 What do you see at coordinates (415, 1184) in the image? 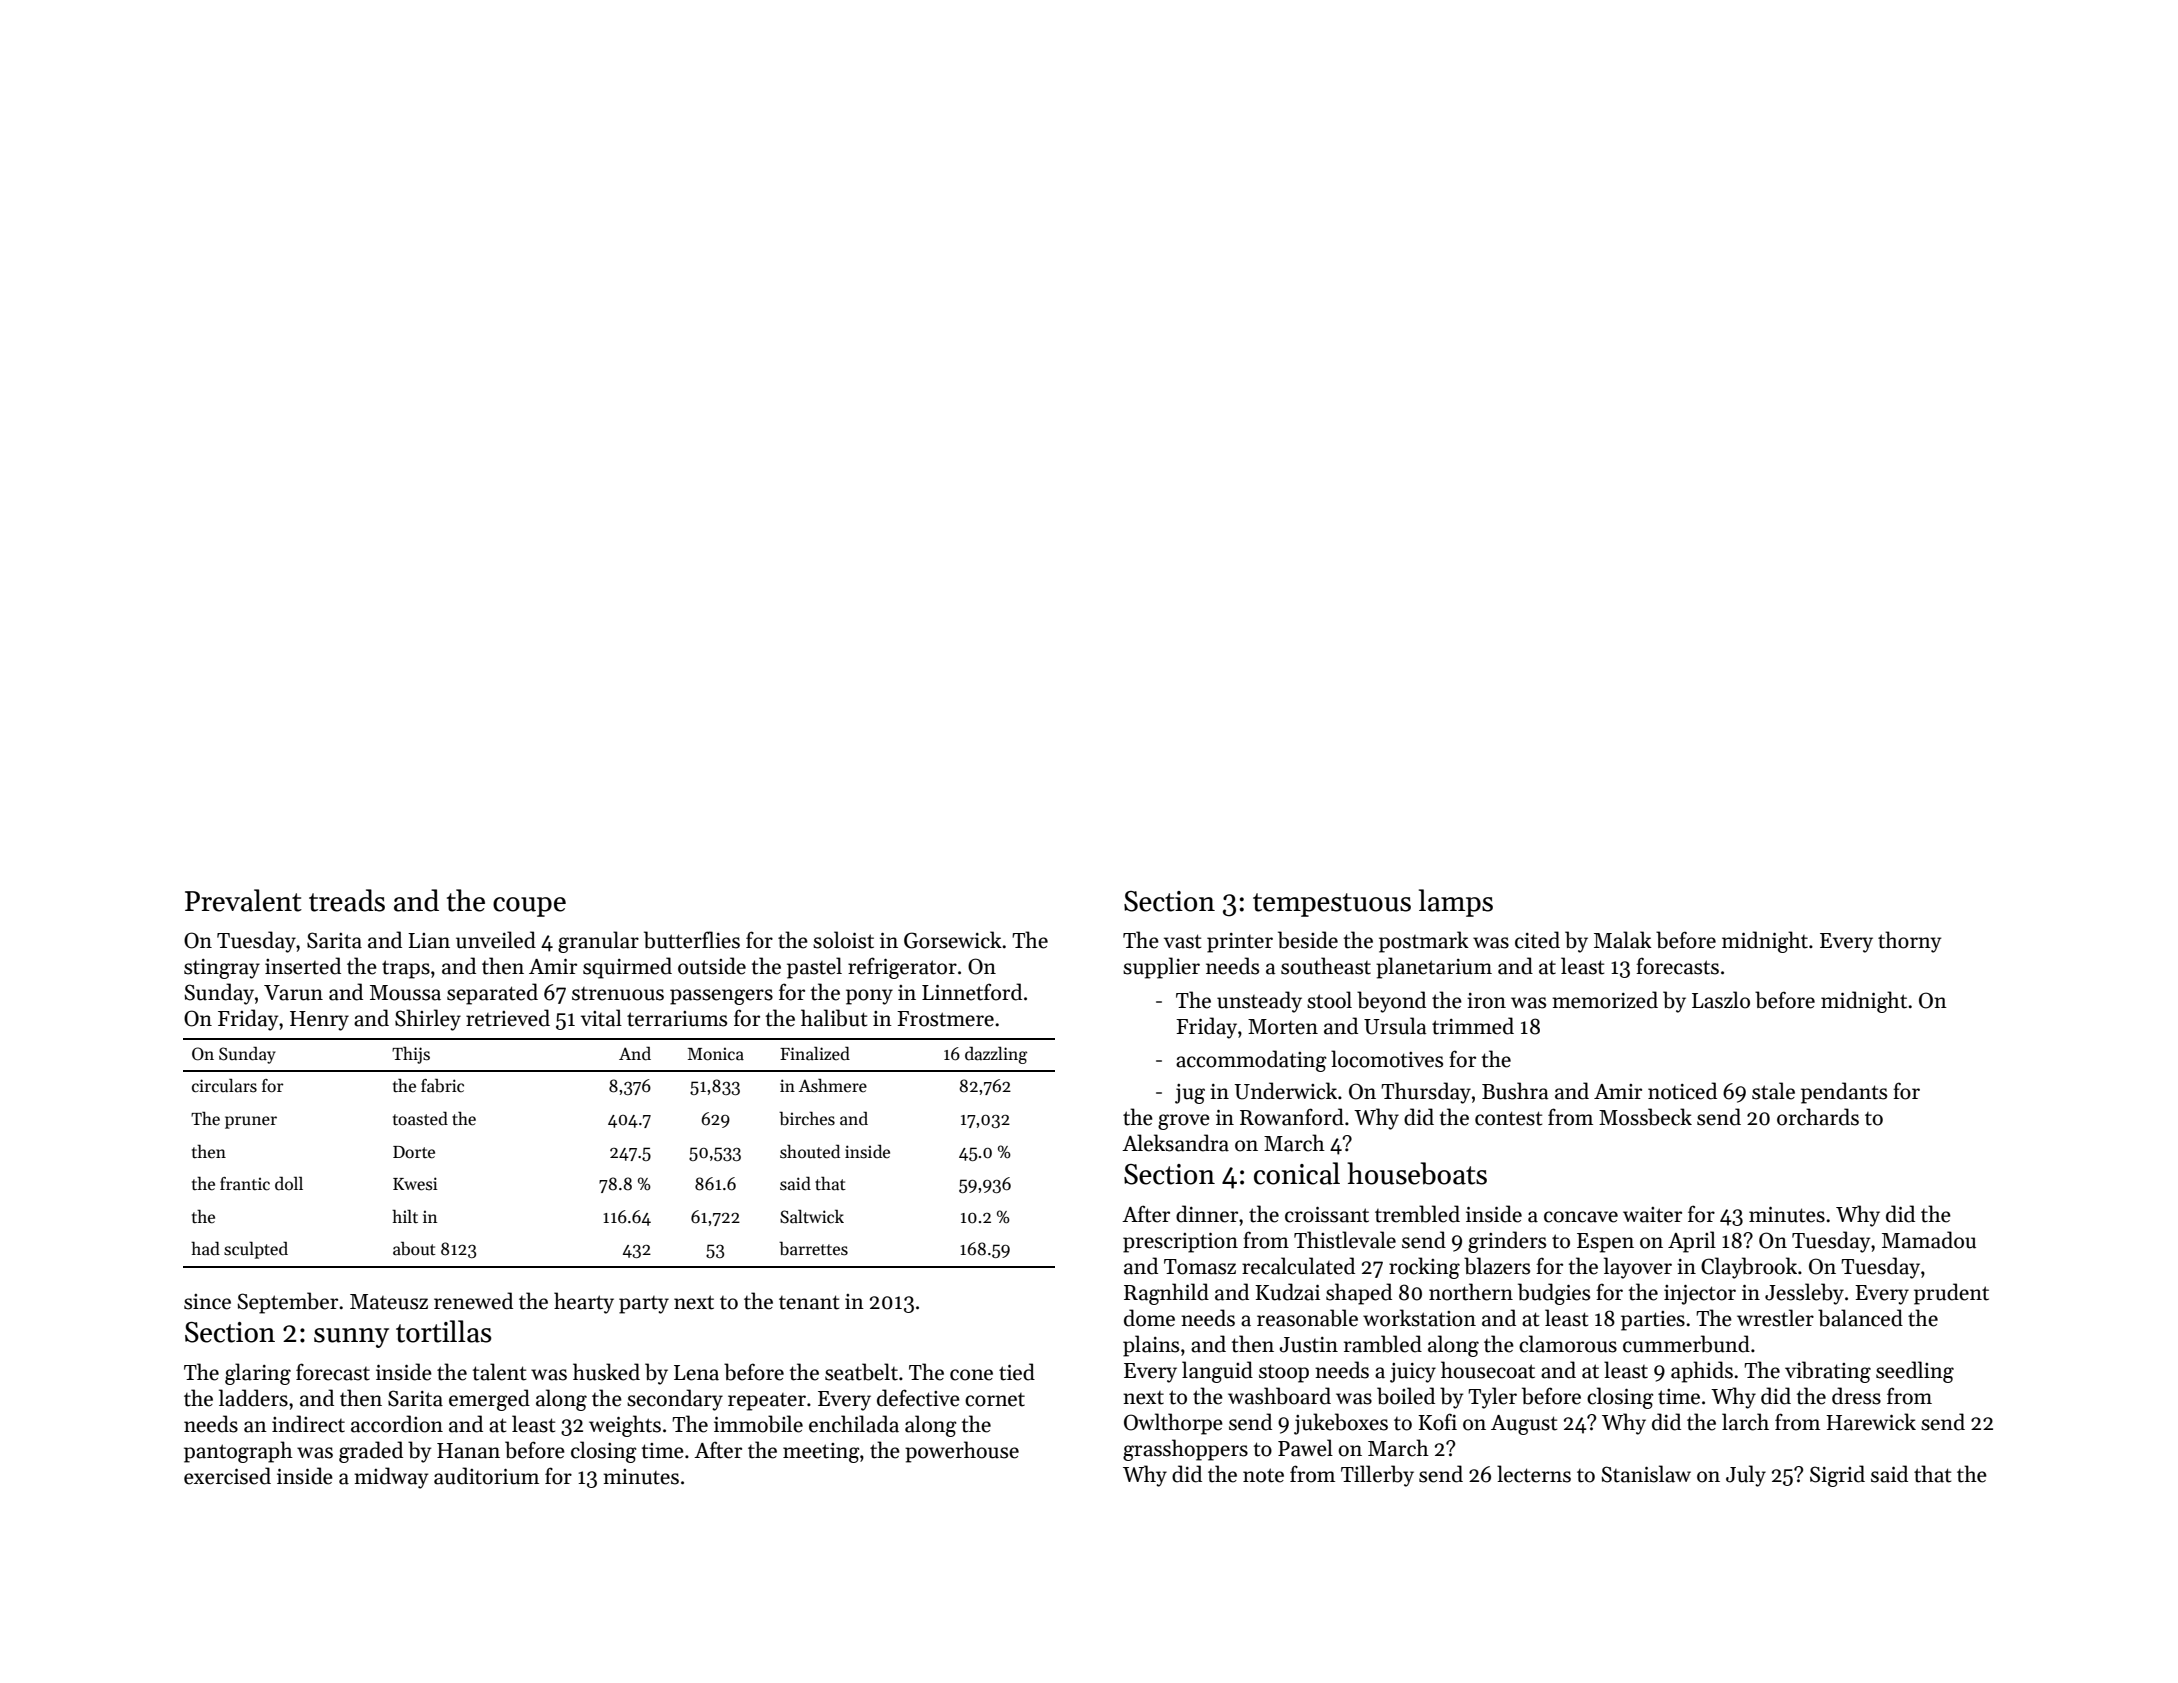
I see `Kwesi` at bounding box center [415, 1184].
